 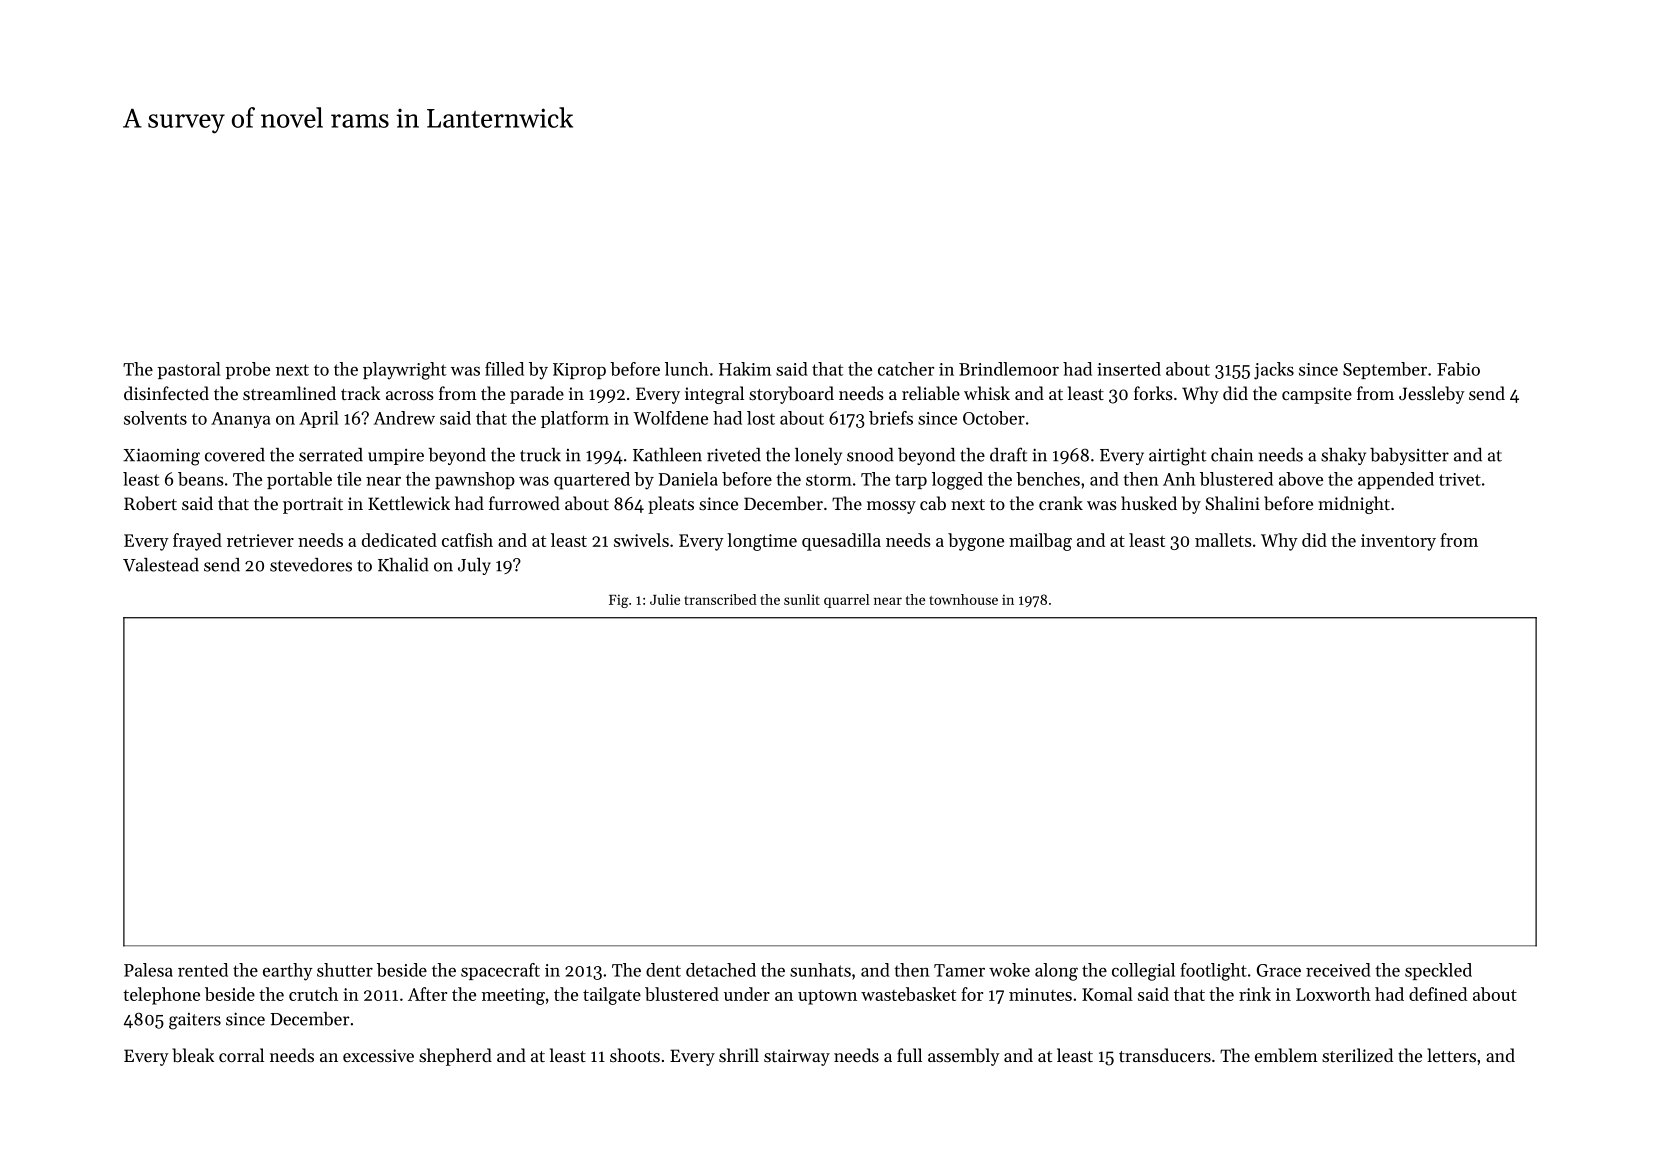 I want to click on Tamer, so click(x=959, y=970).
